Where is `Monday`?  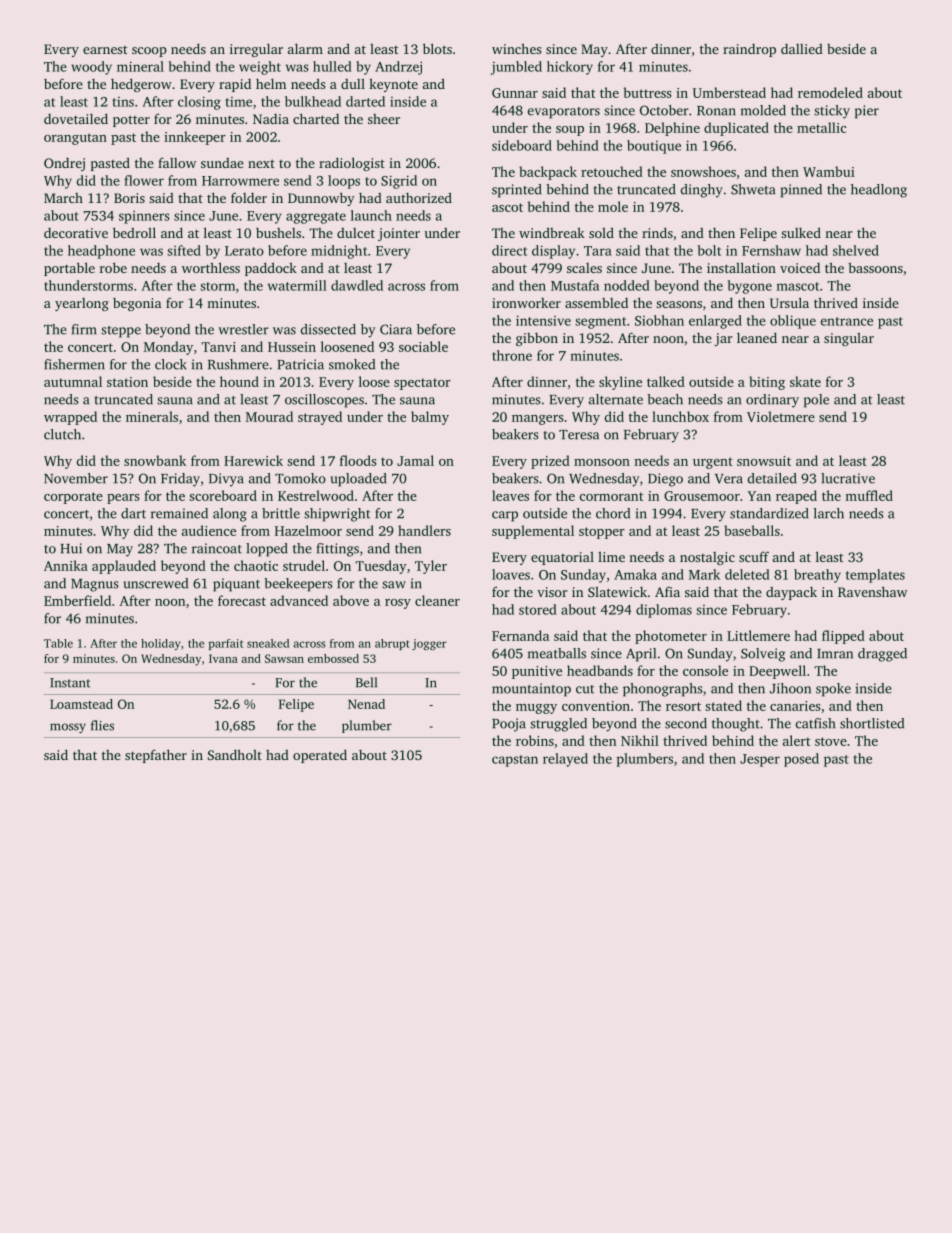 Monday is located at coordinates (168, 348).
